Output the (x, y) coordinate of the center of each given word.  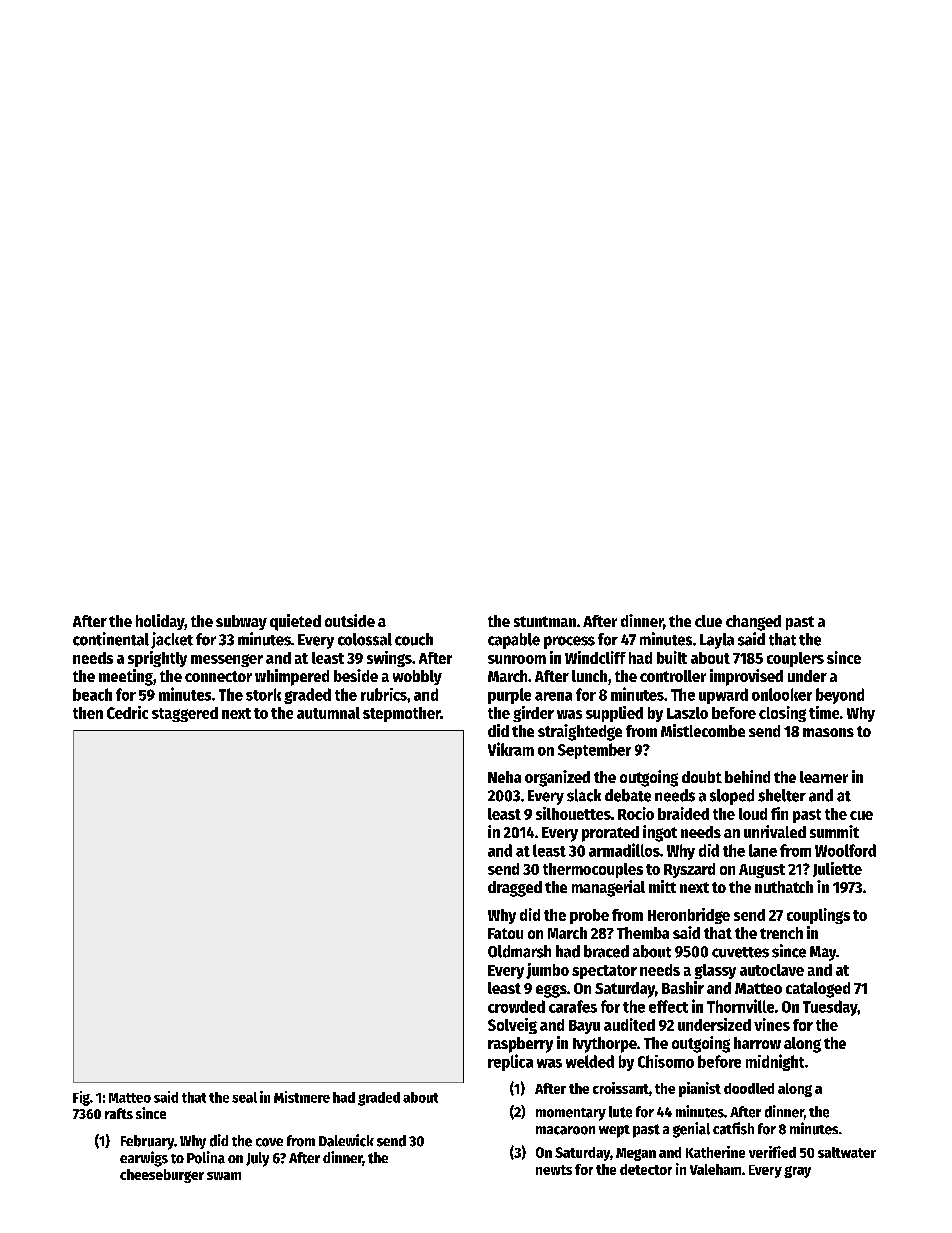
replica (510, 1062)
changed (753, 623)
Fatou (505, 933)
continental (111, 639)
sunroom (517, 659)
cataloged (818, 990)
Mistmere (302, 1097)
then (88, 713)
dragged (515, 889)
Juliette (837, 869)
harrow (757, 1043)
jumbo (547, 971)
